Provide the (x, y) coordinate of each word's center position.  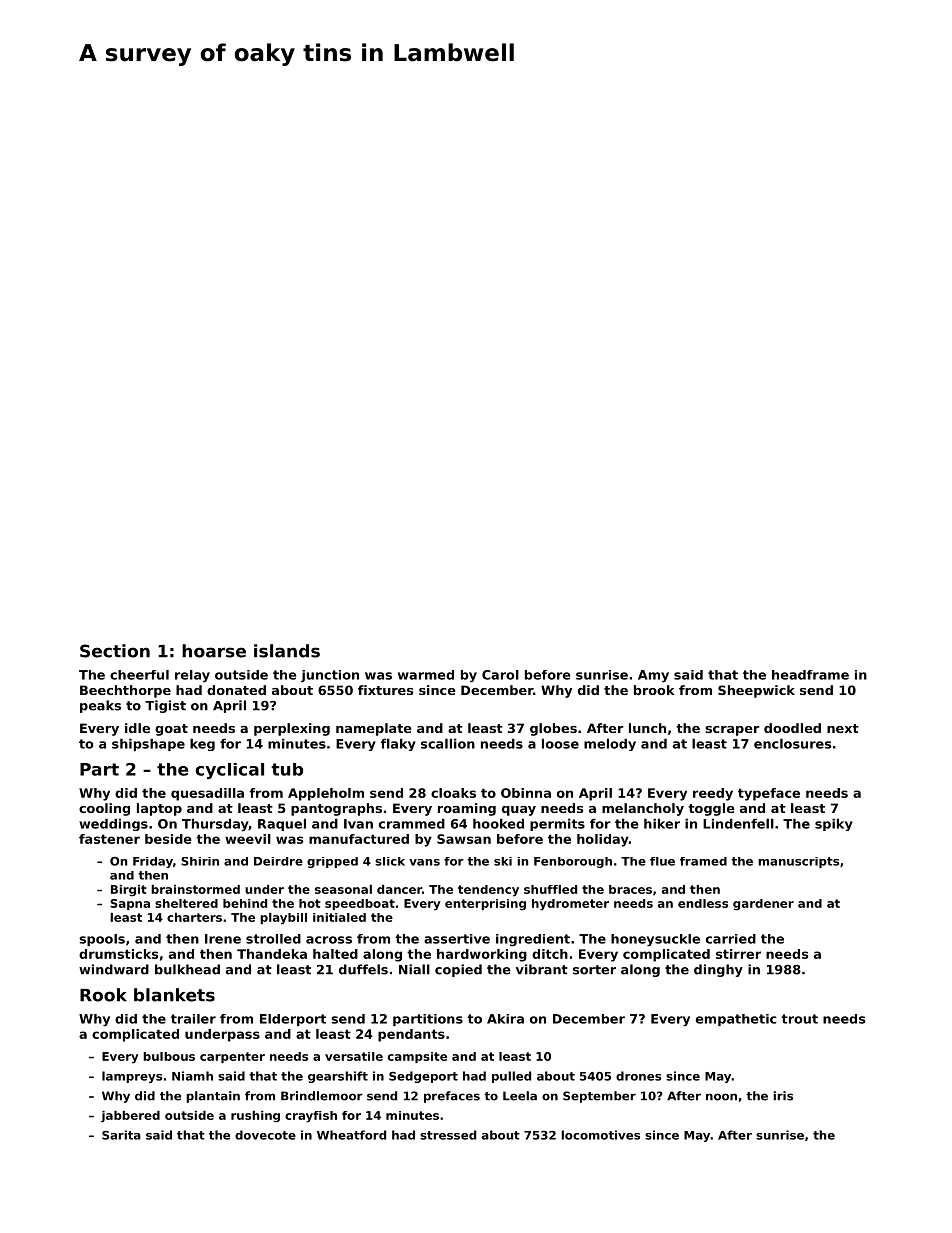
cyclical (230, 771)
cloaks (453, 793)
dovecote (265, 1135)
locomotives (600, 1135)
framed (703, 861)
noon (721, 1097)
